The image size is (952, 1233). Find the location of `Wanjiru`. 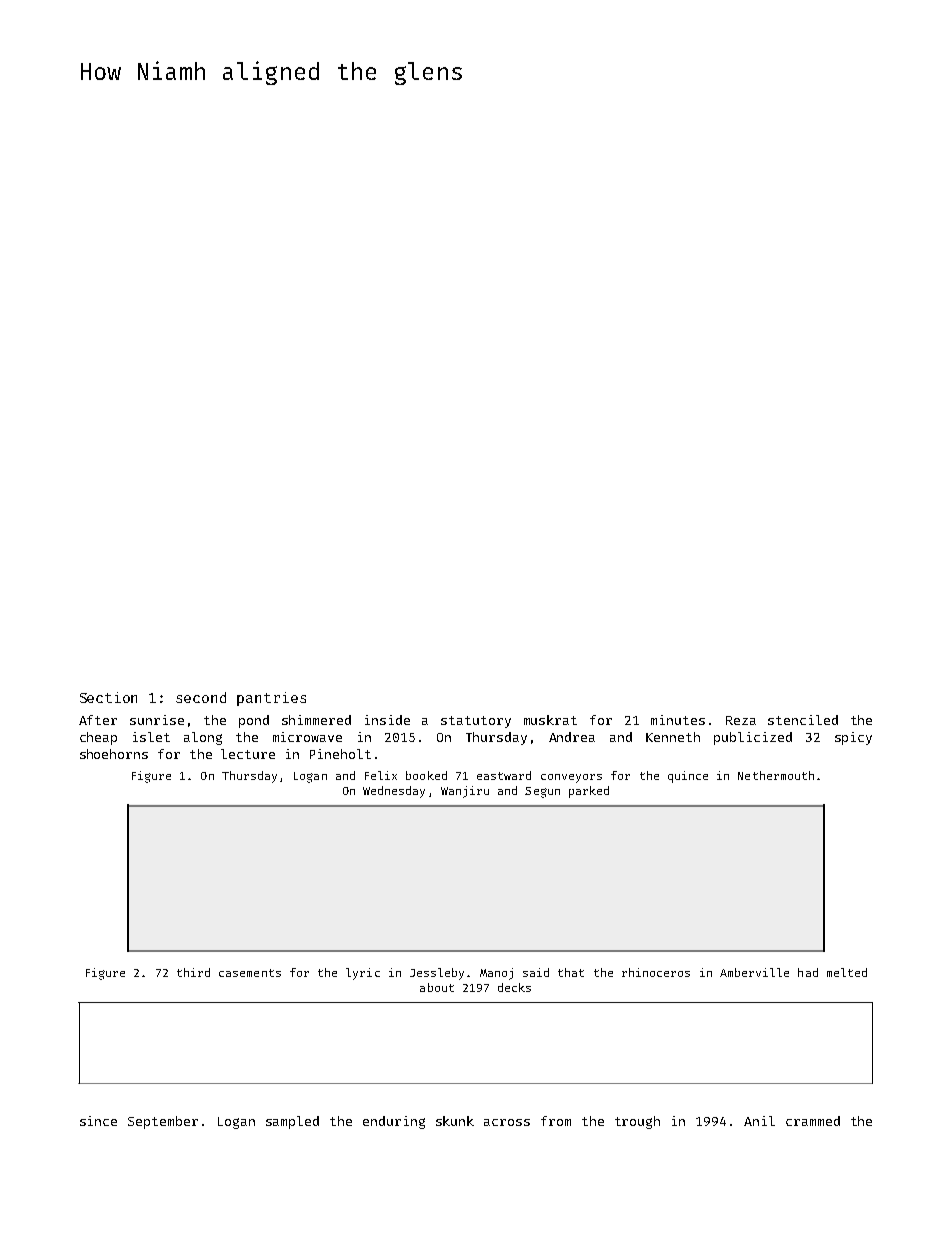

Wanjiru is located at coordinates (465, 792).
